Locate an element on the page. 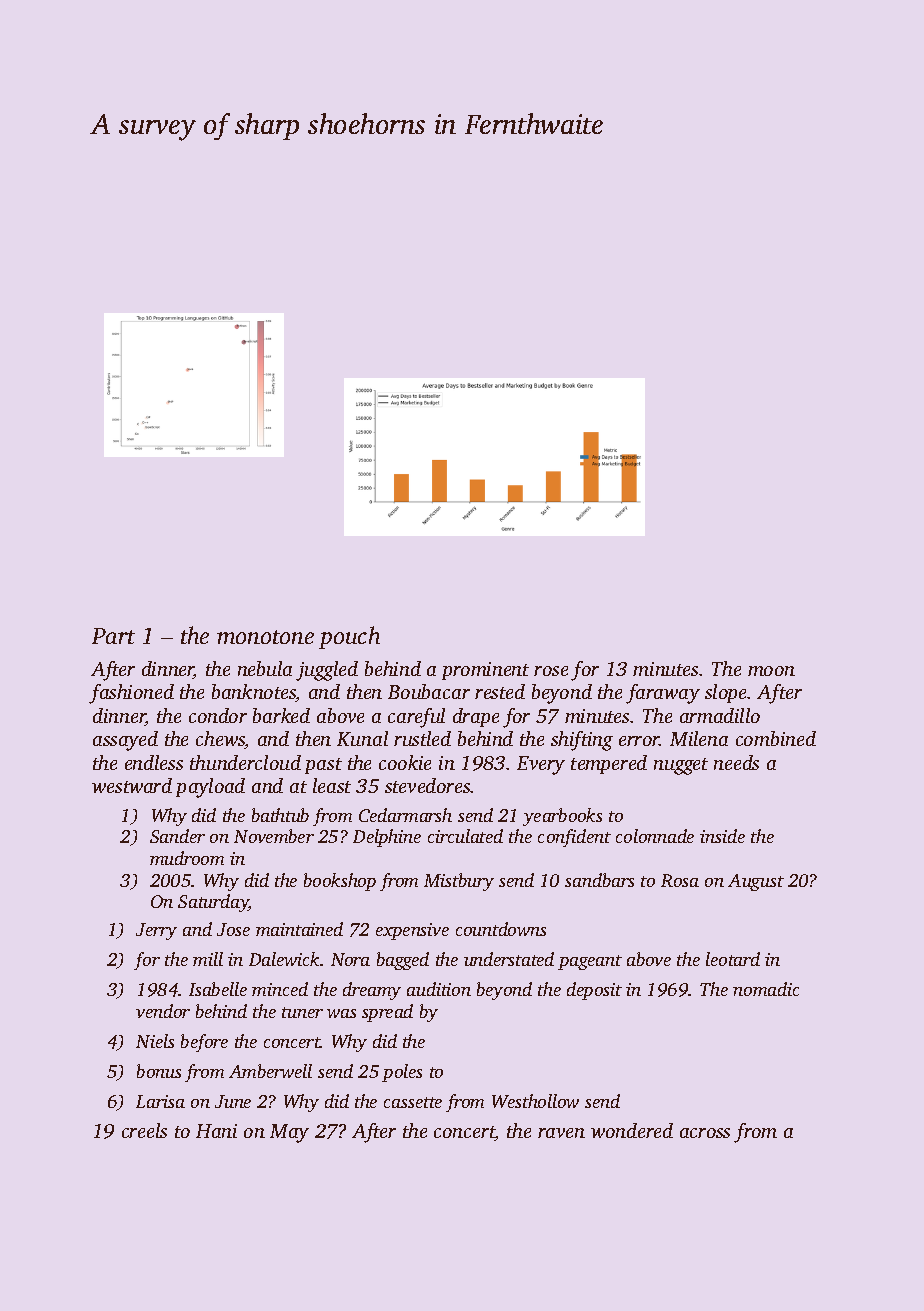 The width and height of the document is (924, 1311). Jose is located at coordinates (233, 929).
